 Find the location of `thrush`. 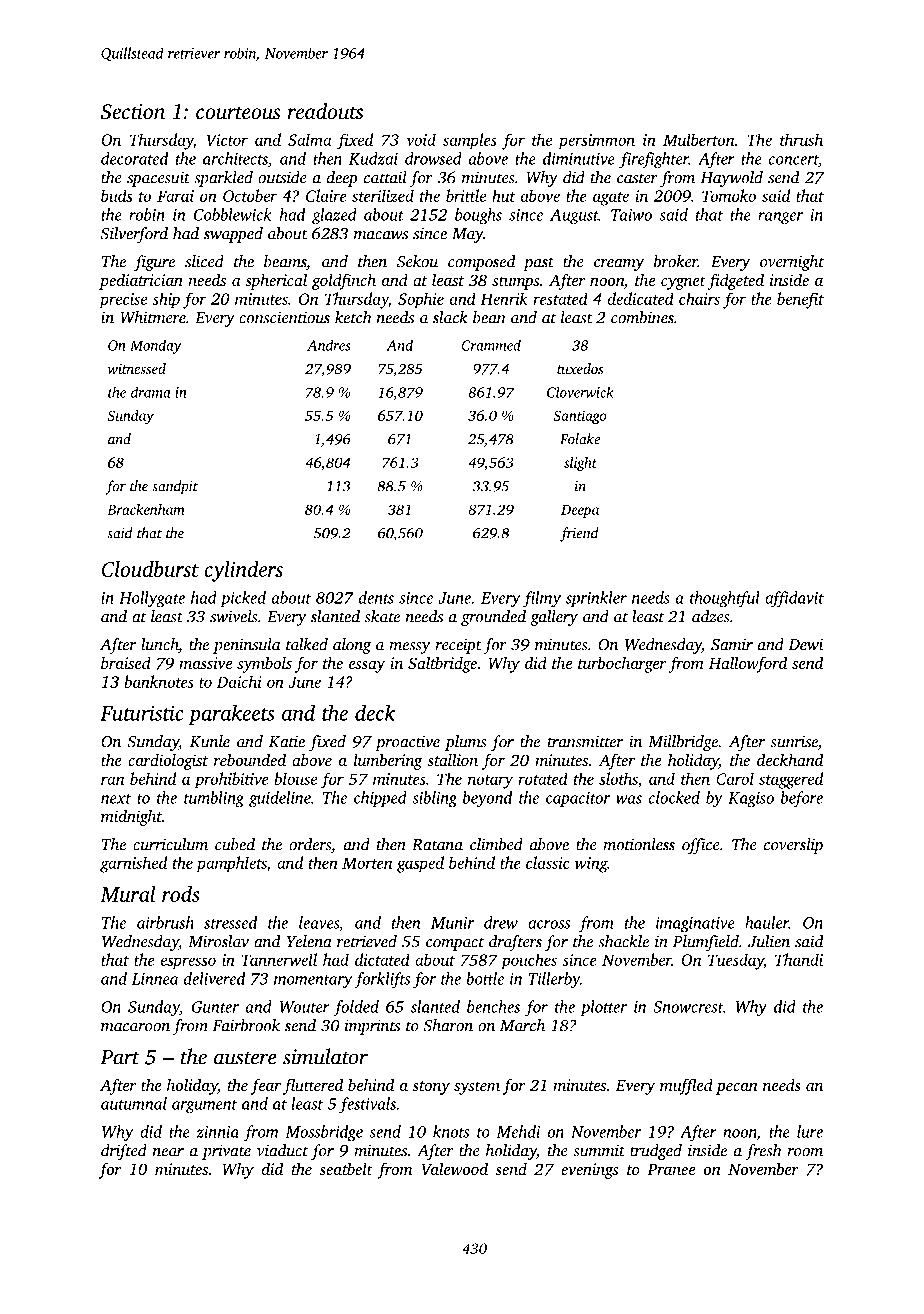

thrush is located at coordinates (801, 139).
